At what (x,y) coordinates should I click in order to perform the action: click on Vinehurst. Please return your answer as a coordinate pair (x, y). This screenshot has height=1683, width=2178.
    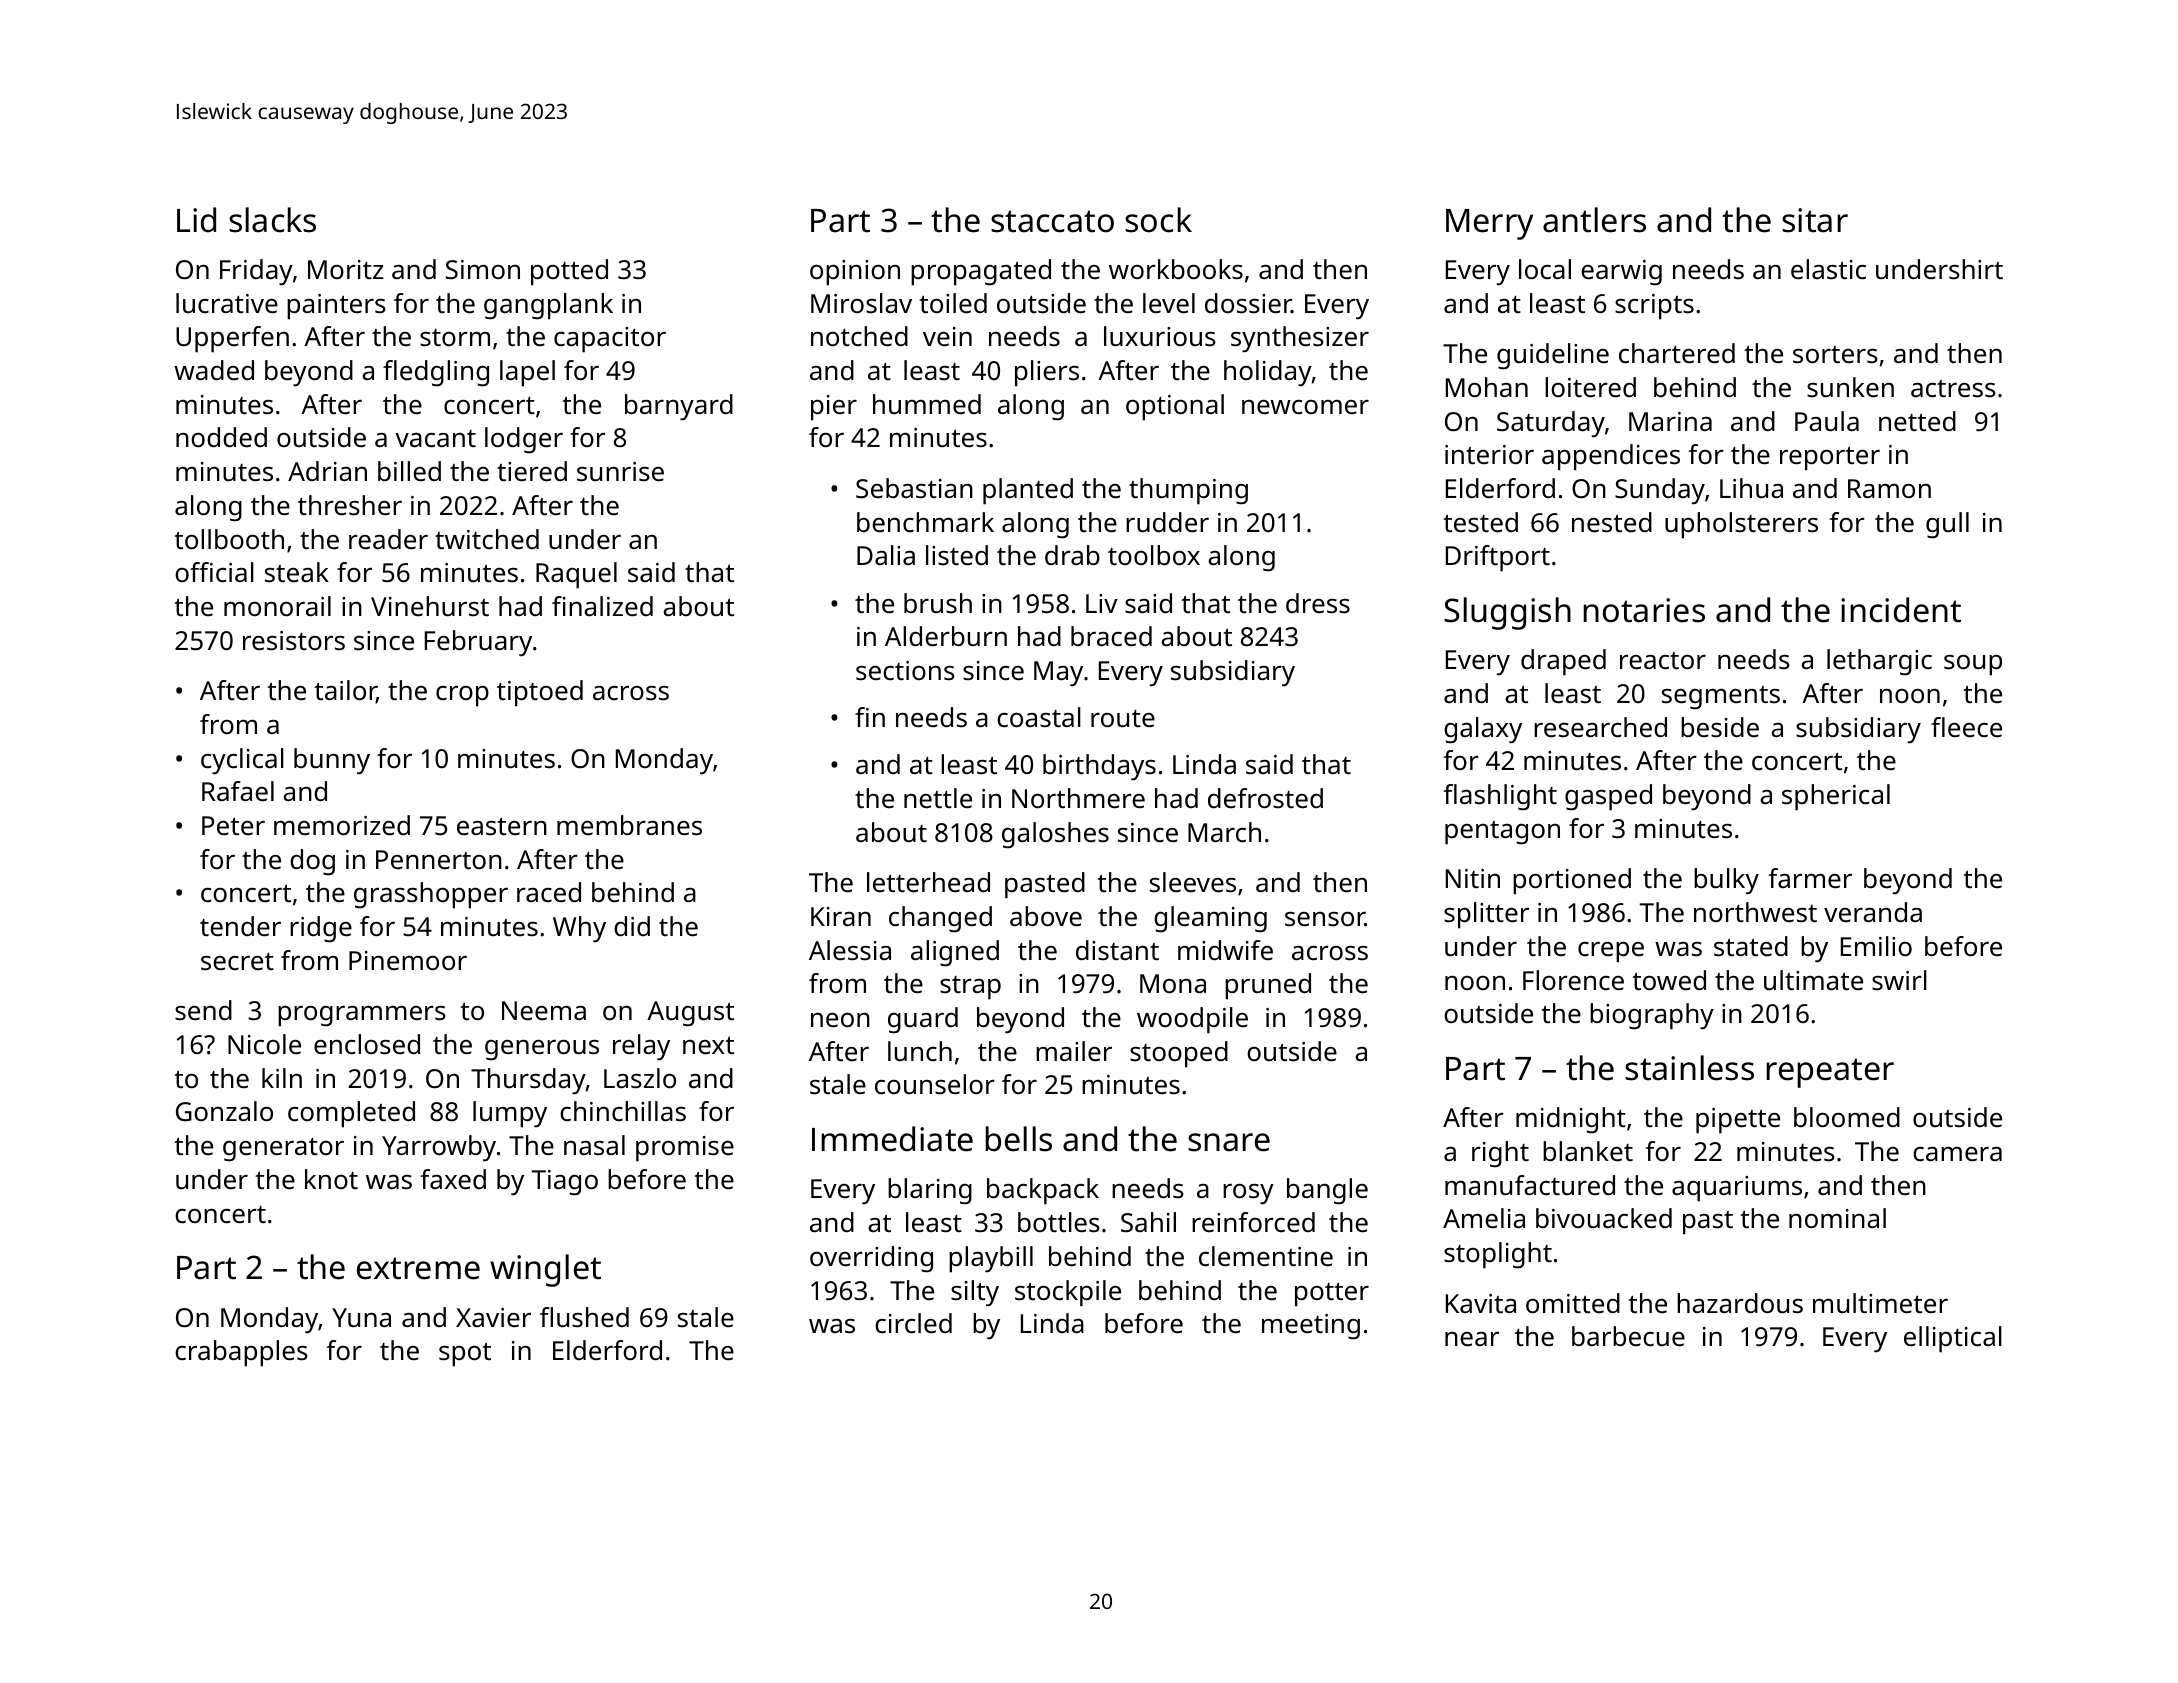
    Looking at the image, I should click on (430, 606).
